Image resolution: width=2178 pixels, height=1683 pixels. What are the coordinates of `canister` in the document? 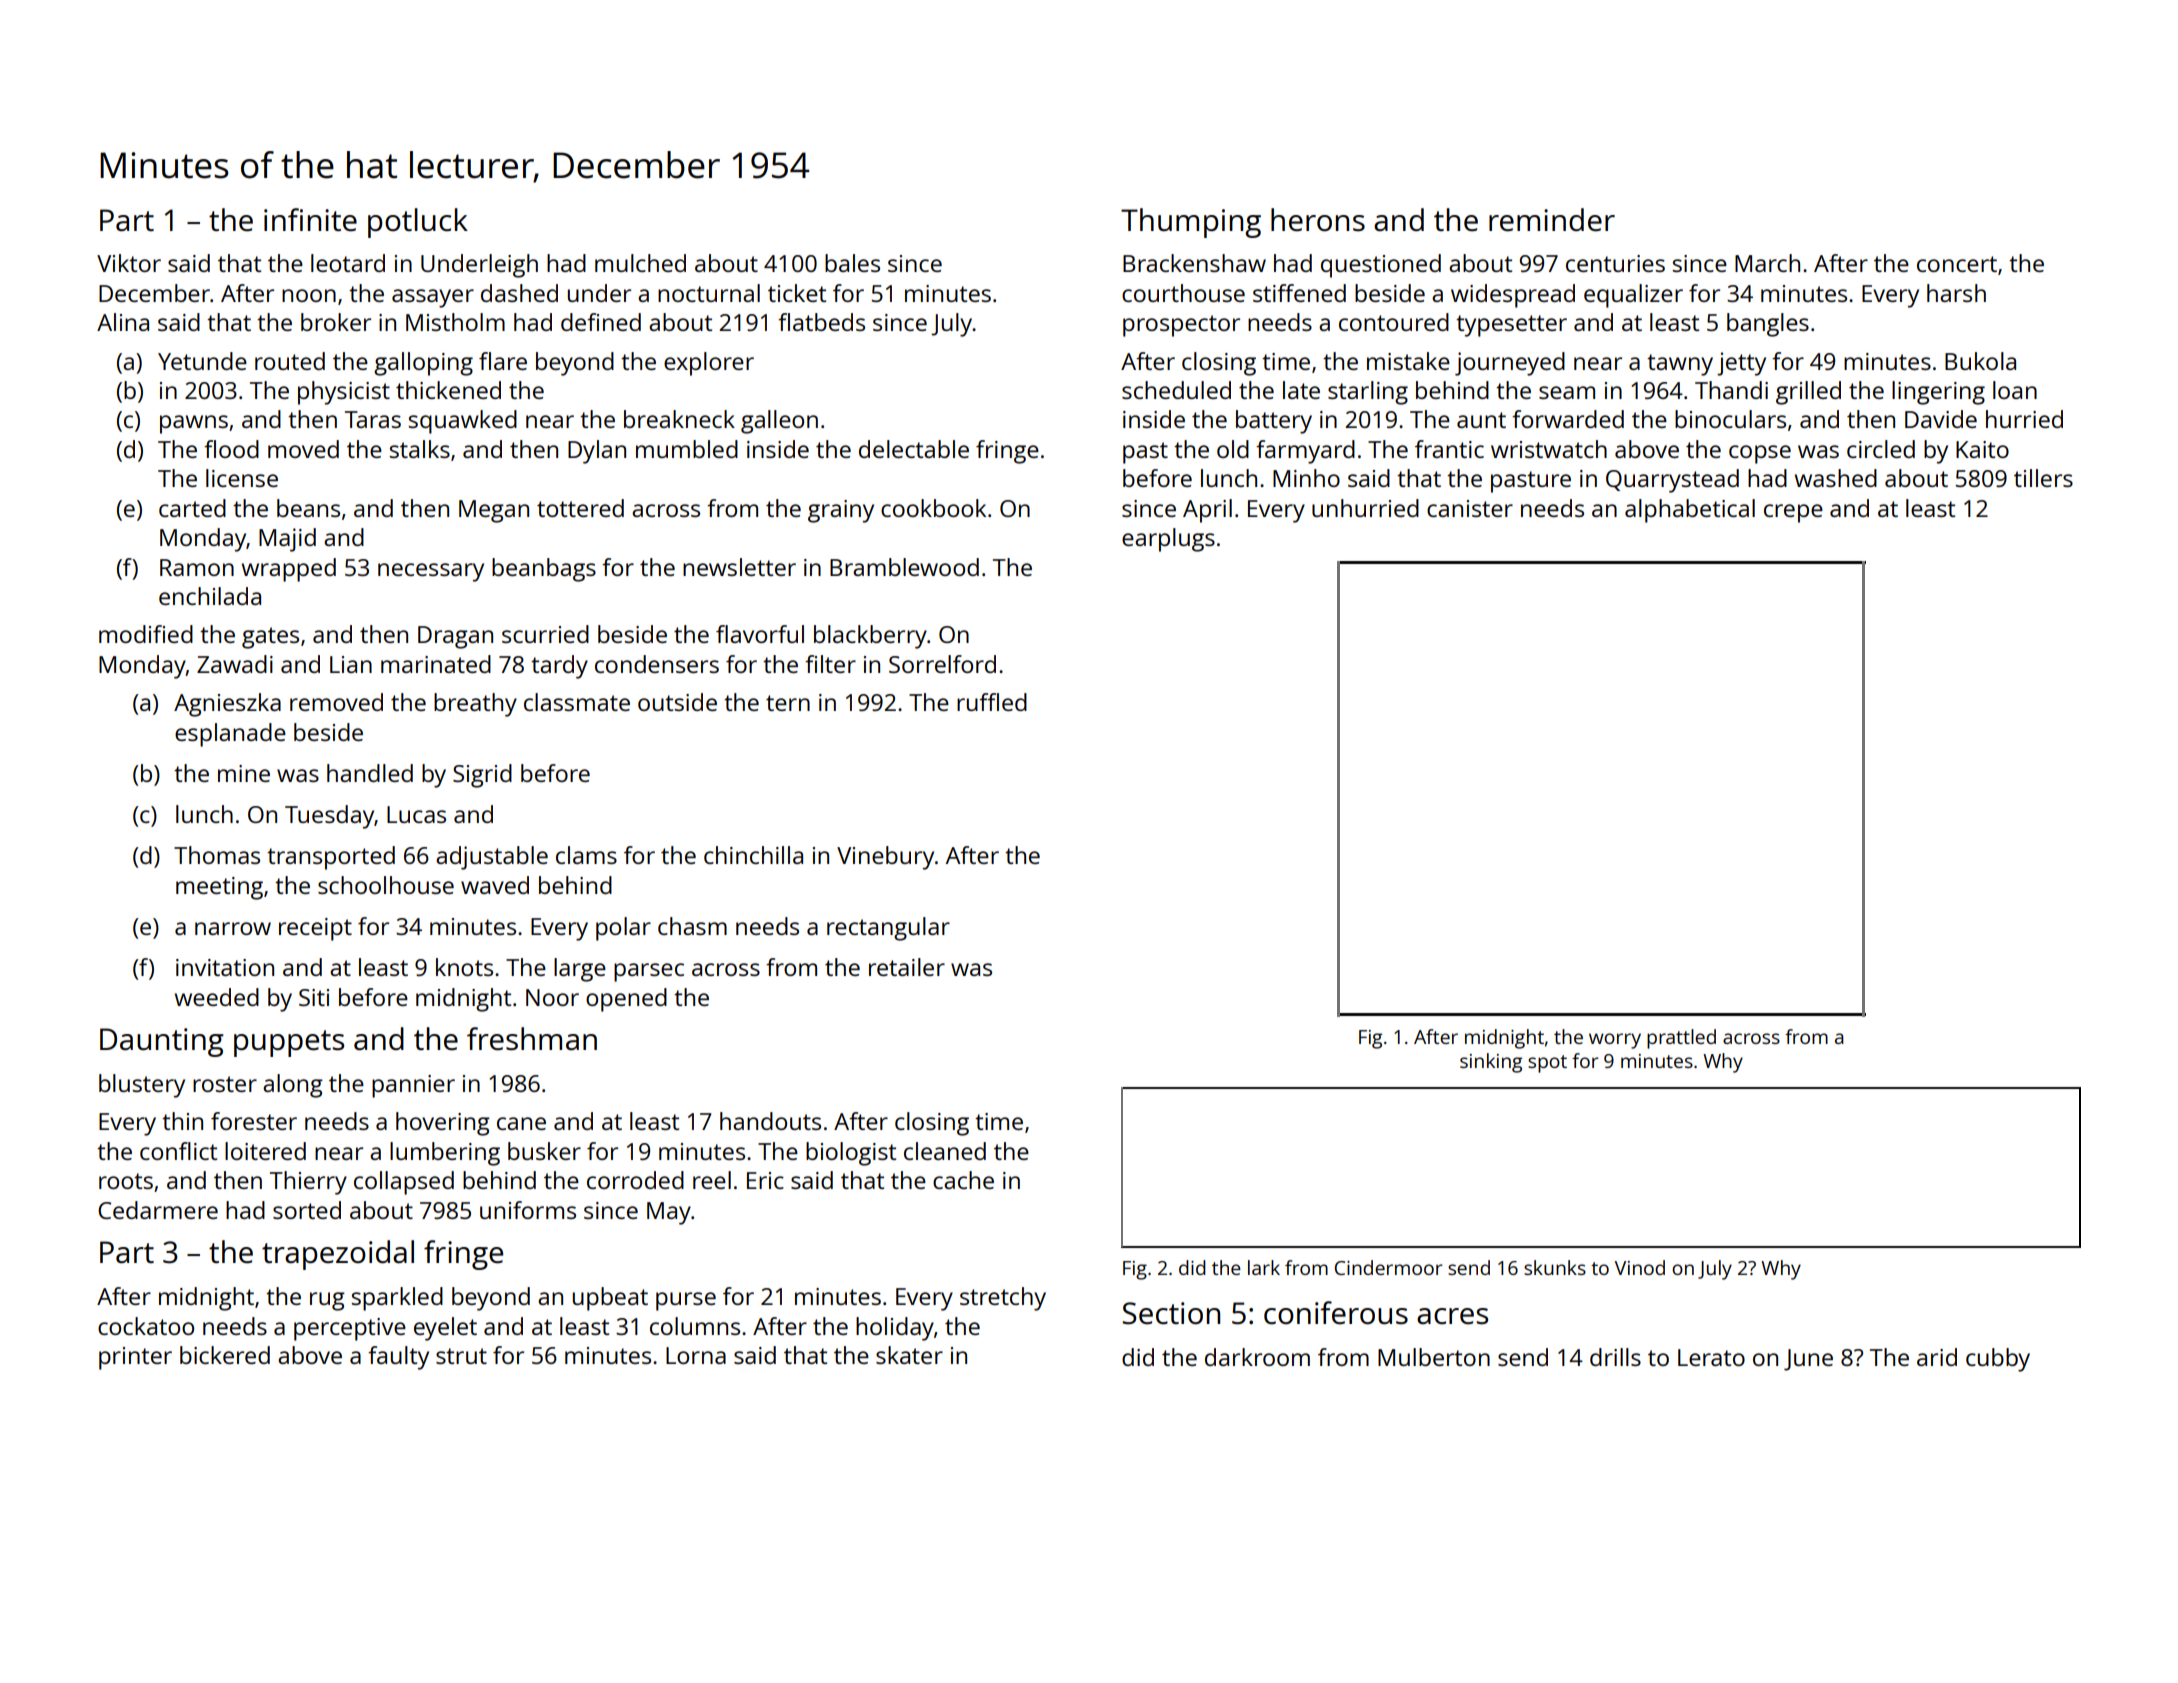 It's located at (1470, 508).
